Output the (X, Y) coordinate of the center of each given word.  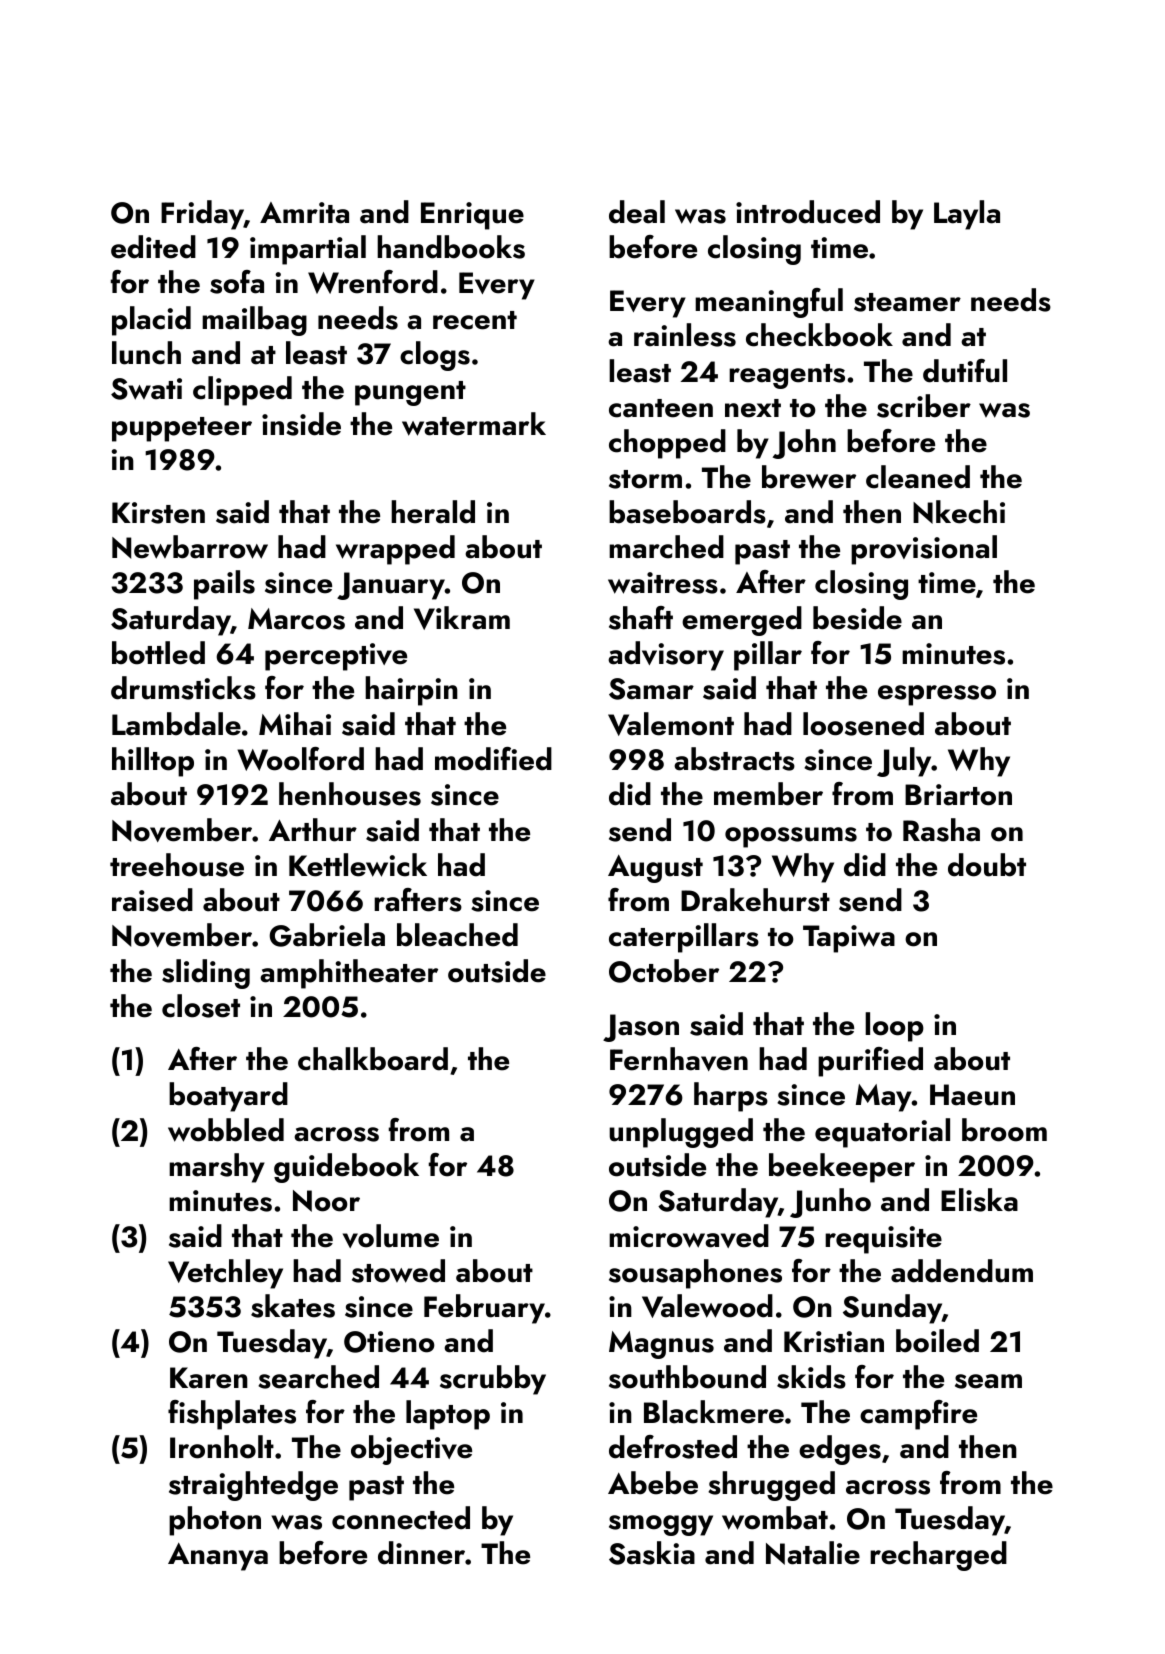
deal (637, 212)
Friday (202, 215)
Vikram (462, 618)
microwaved (689, 1236)
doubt (987, 865)
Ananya (218, 1557)
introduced (808, 212)
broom (1004, 1130)
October (664, 971)
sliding (206, 974)
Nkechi (959, 512)
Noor (326, 1201)
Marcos (296, 619)
